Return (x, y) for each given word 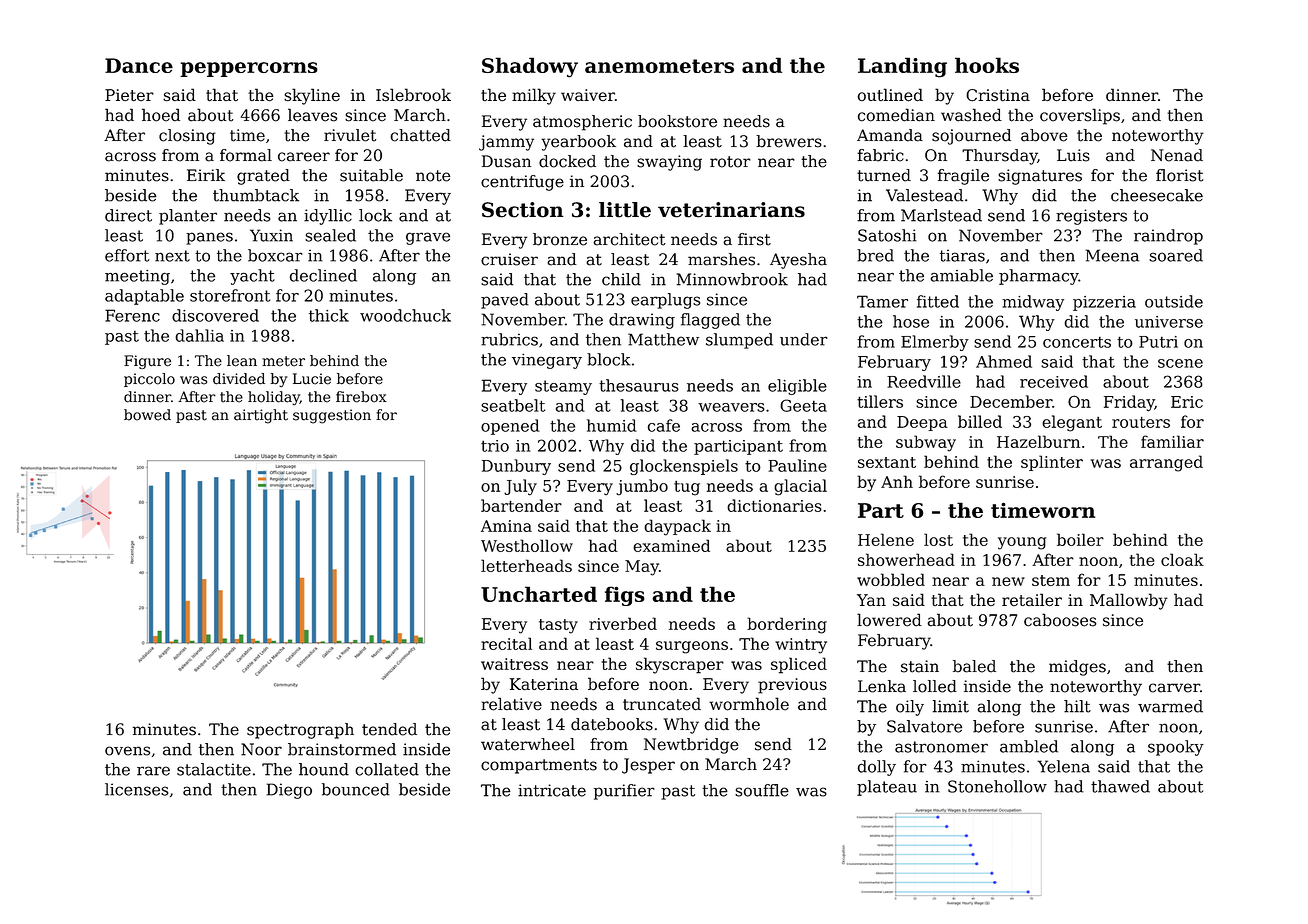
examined (671, 545)
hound (324, 769)
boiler (1080, 539)
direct (128, 215)
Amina (506, 526)
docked (567, 161)
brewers (789, 141)
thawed (1120, 786)
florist (1179, 175)
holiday (274, 398)
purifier (624, 792)
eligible (797, 387)
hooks (987, 65)
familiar (1172, 441)
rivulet (350, 135)
